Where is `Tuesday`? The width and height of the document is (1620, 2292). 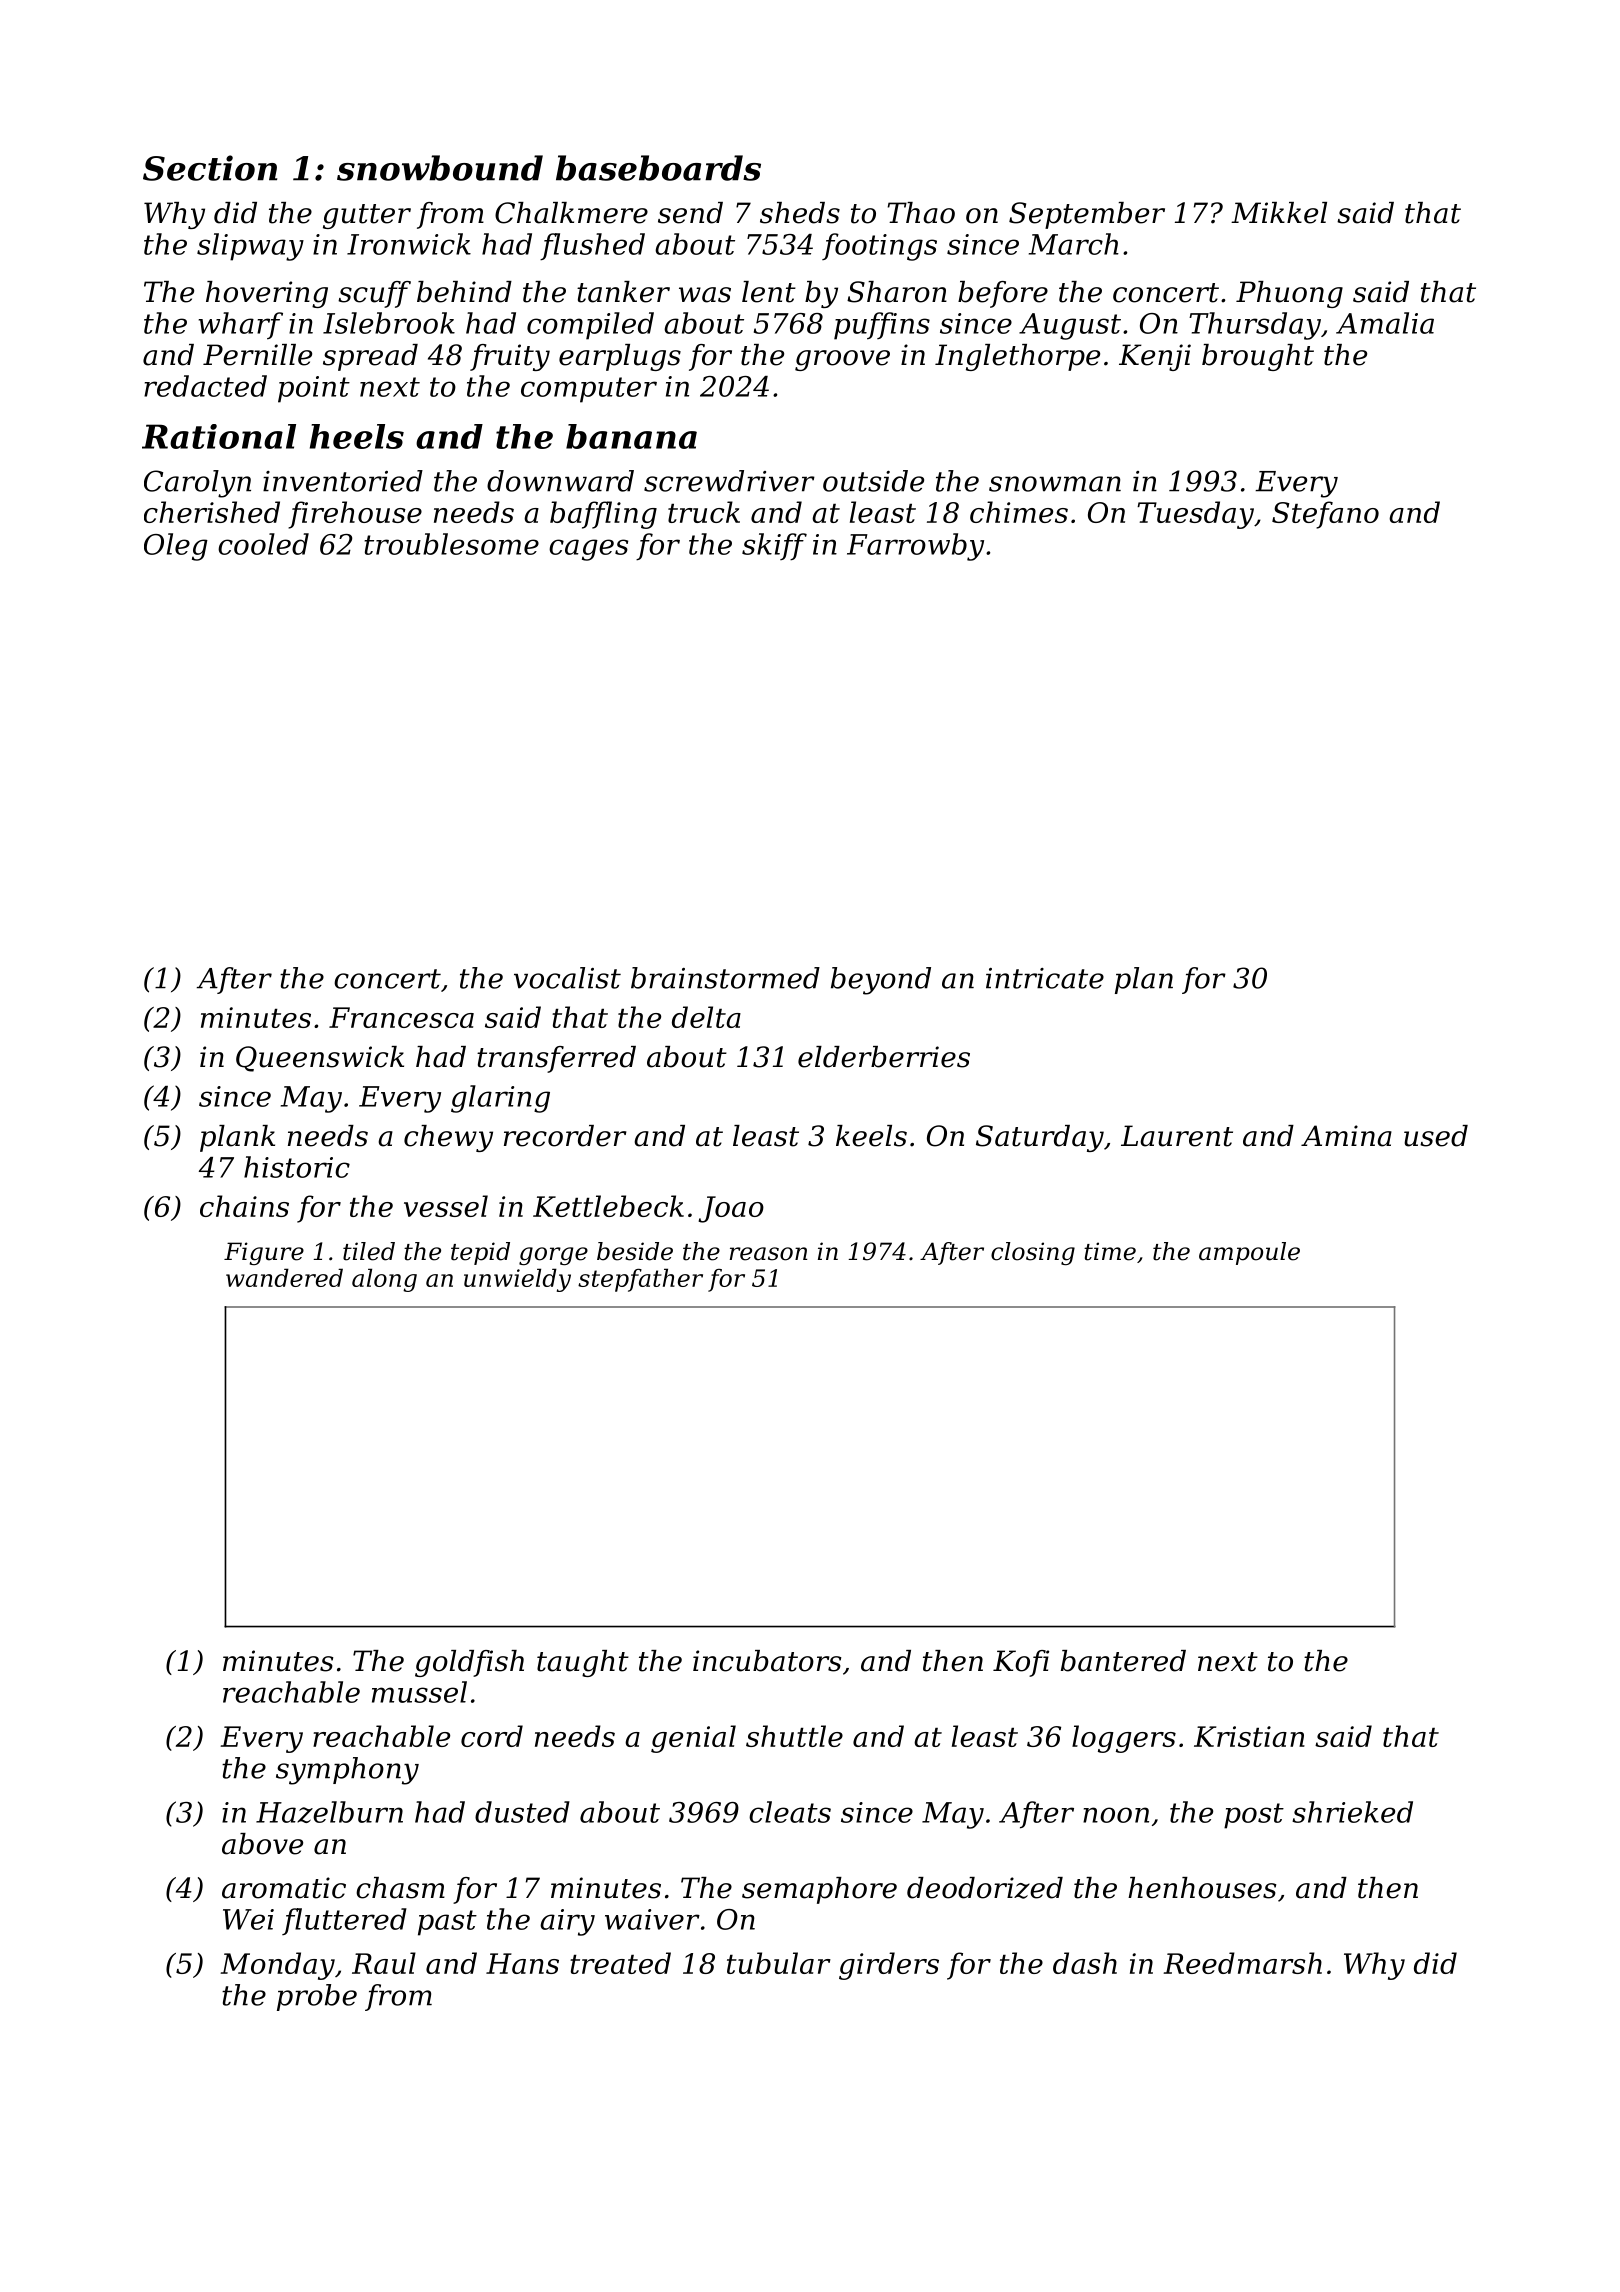 Tuesday is located at coordinates (1195, 515).
